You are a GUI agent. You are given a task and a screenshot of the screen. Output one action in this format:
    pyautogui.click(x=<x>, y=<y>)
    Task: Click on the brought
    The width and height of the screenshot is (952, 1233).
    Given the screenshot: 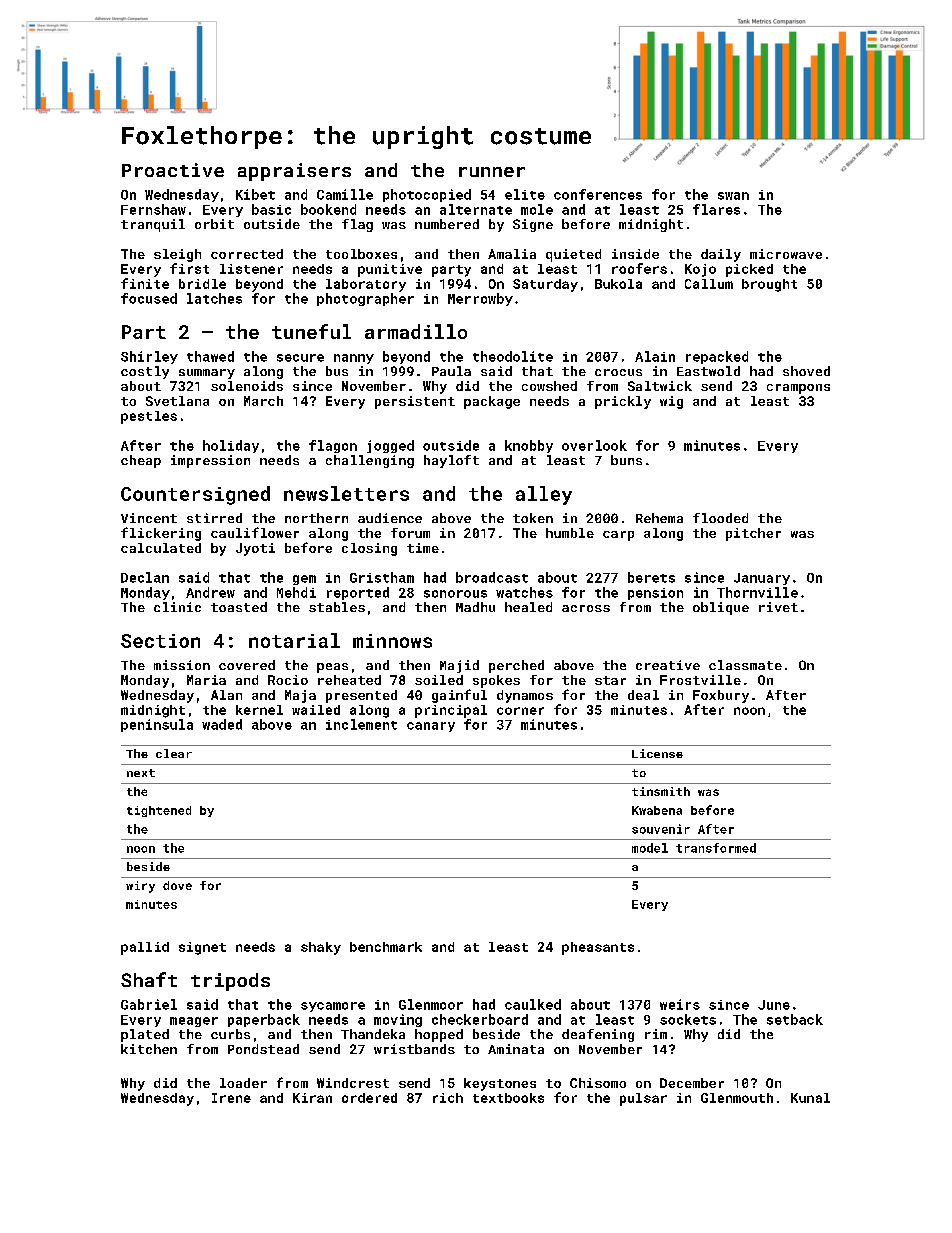 What is the action you would take?
    pyautogui.click(x=769, y=285)
